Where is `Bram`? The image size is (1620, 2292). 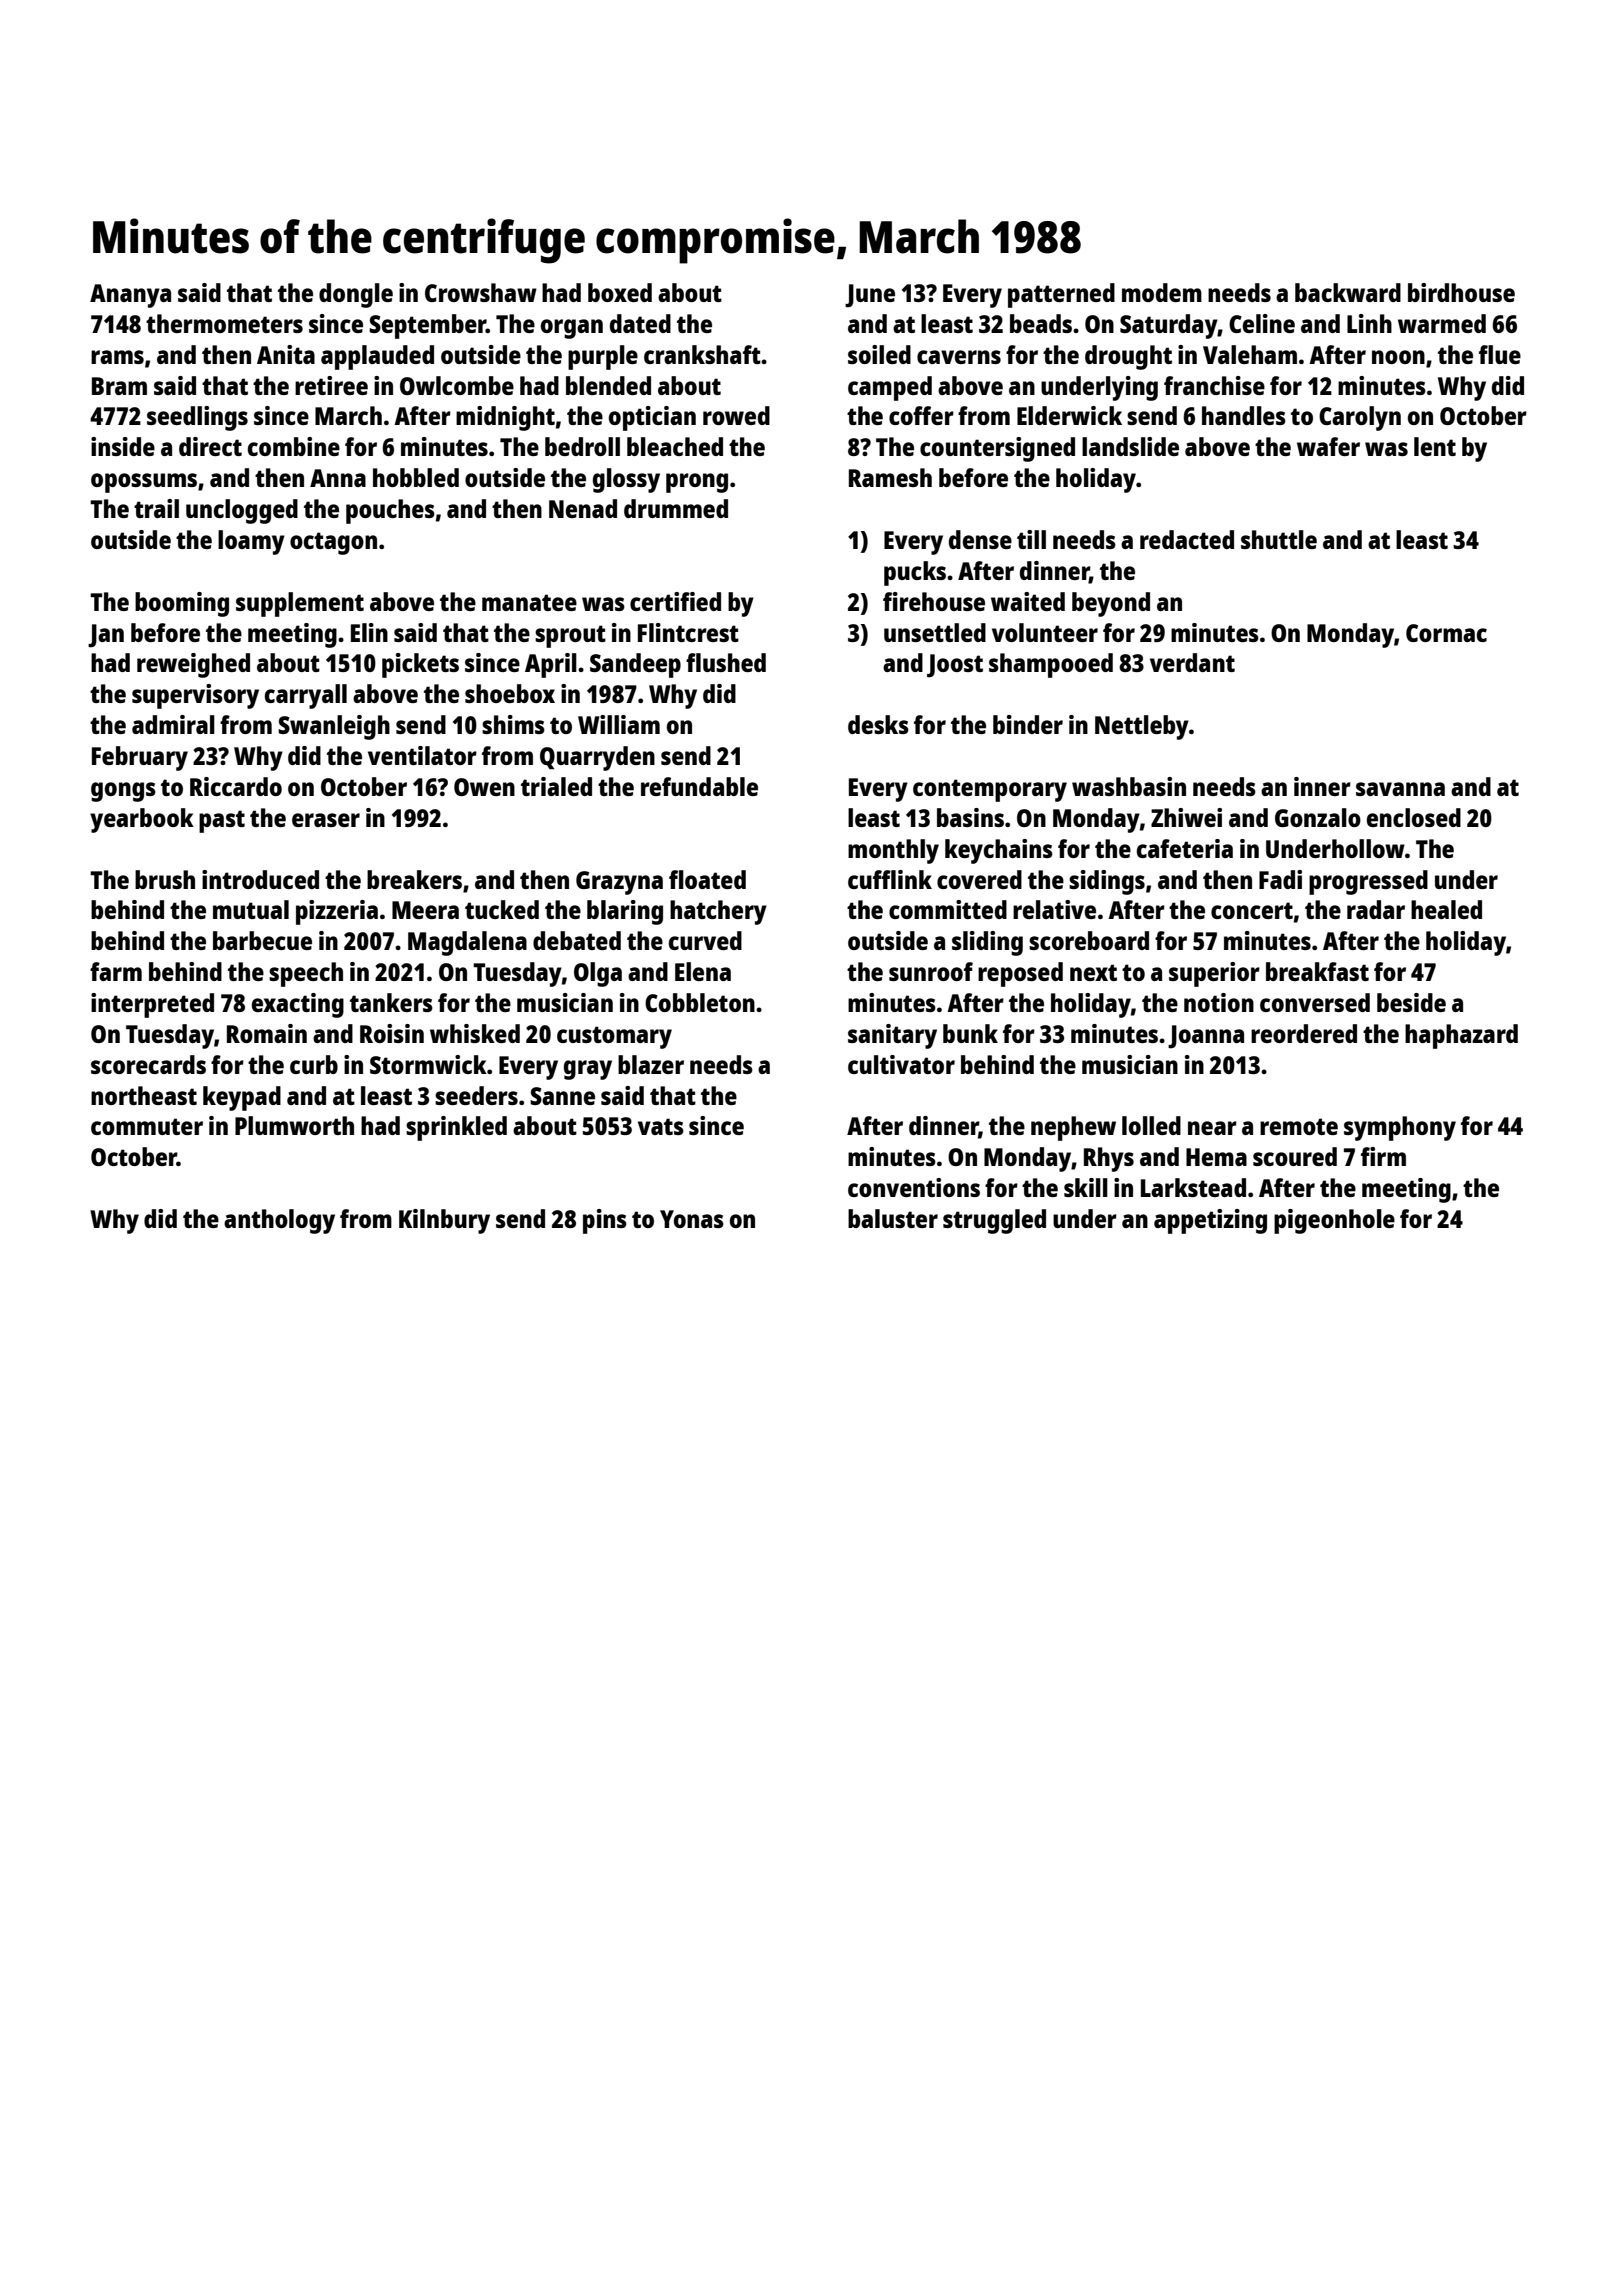 Bram is located at coordinates (119, 386).
